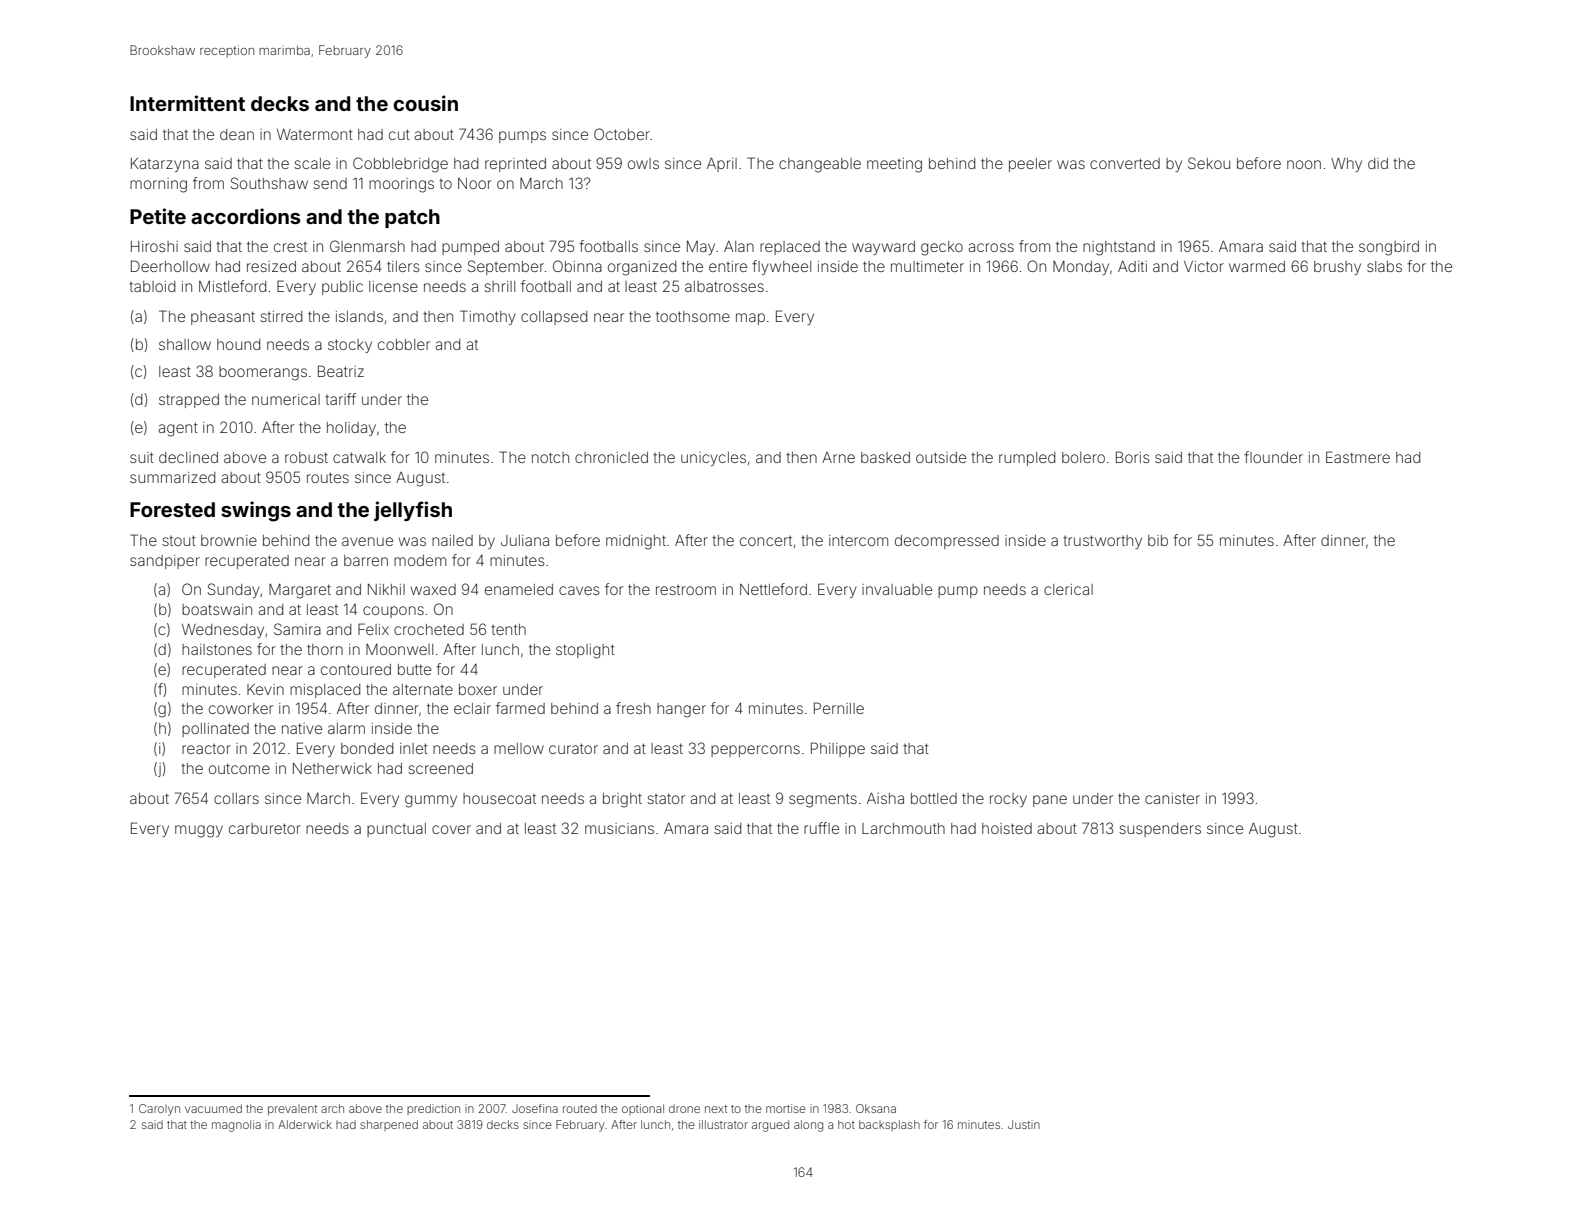 Image resolution: width=1586 pixels, height=1225 pixels. What do you see at coordinates (750, 319) in the page?
I see `map` at bounding box center [750, 319].
